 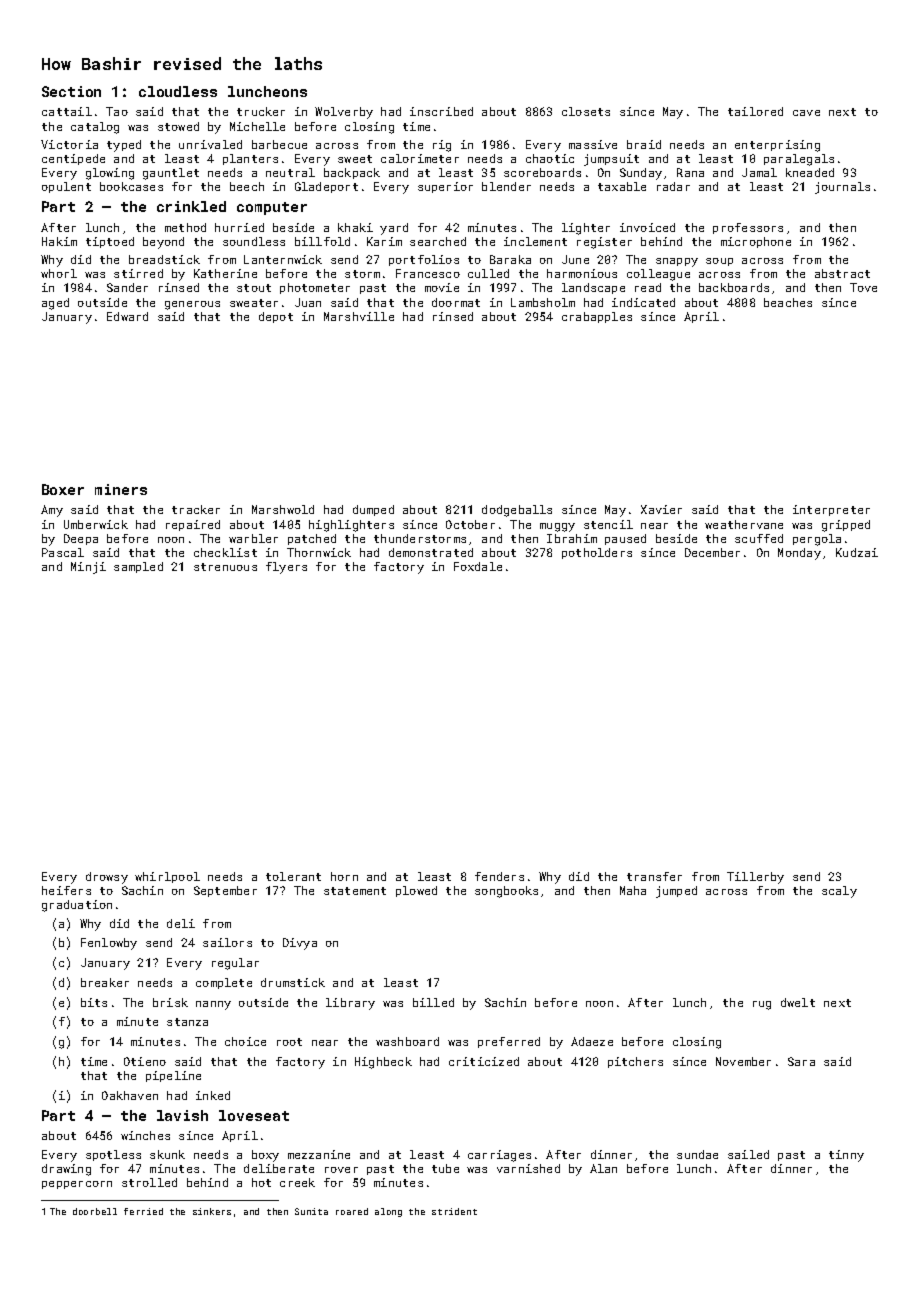 I want to click on interpreter, so click(x=831, y=510).
